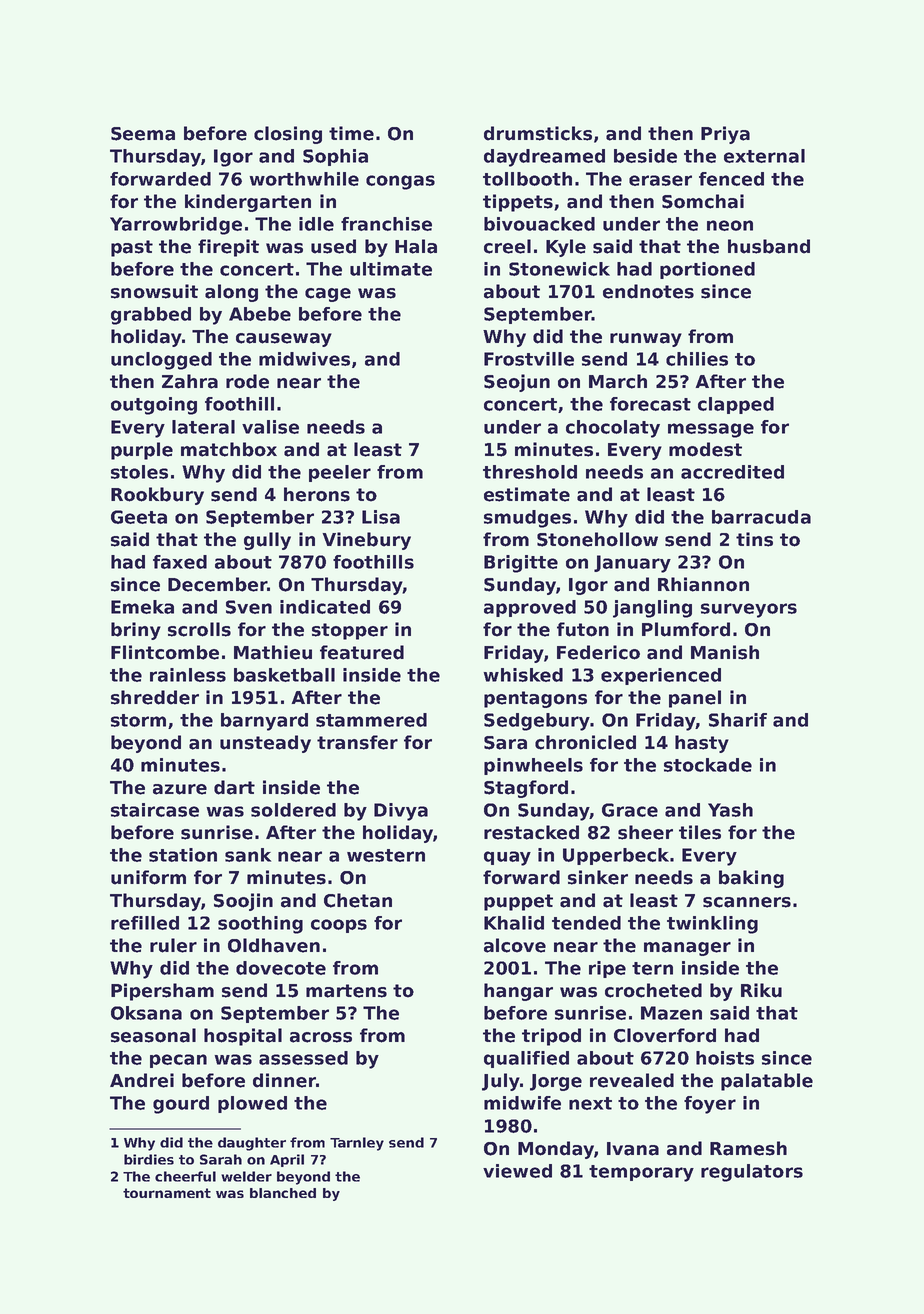 The width and height of the screenshot is (924, 1314). What do you see at coordinates (725, 135) in the screenshot?
I see `Priya` at bounding box center [725, 135].
